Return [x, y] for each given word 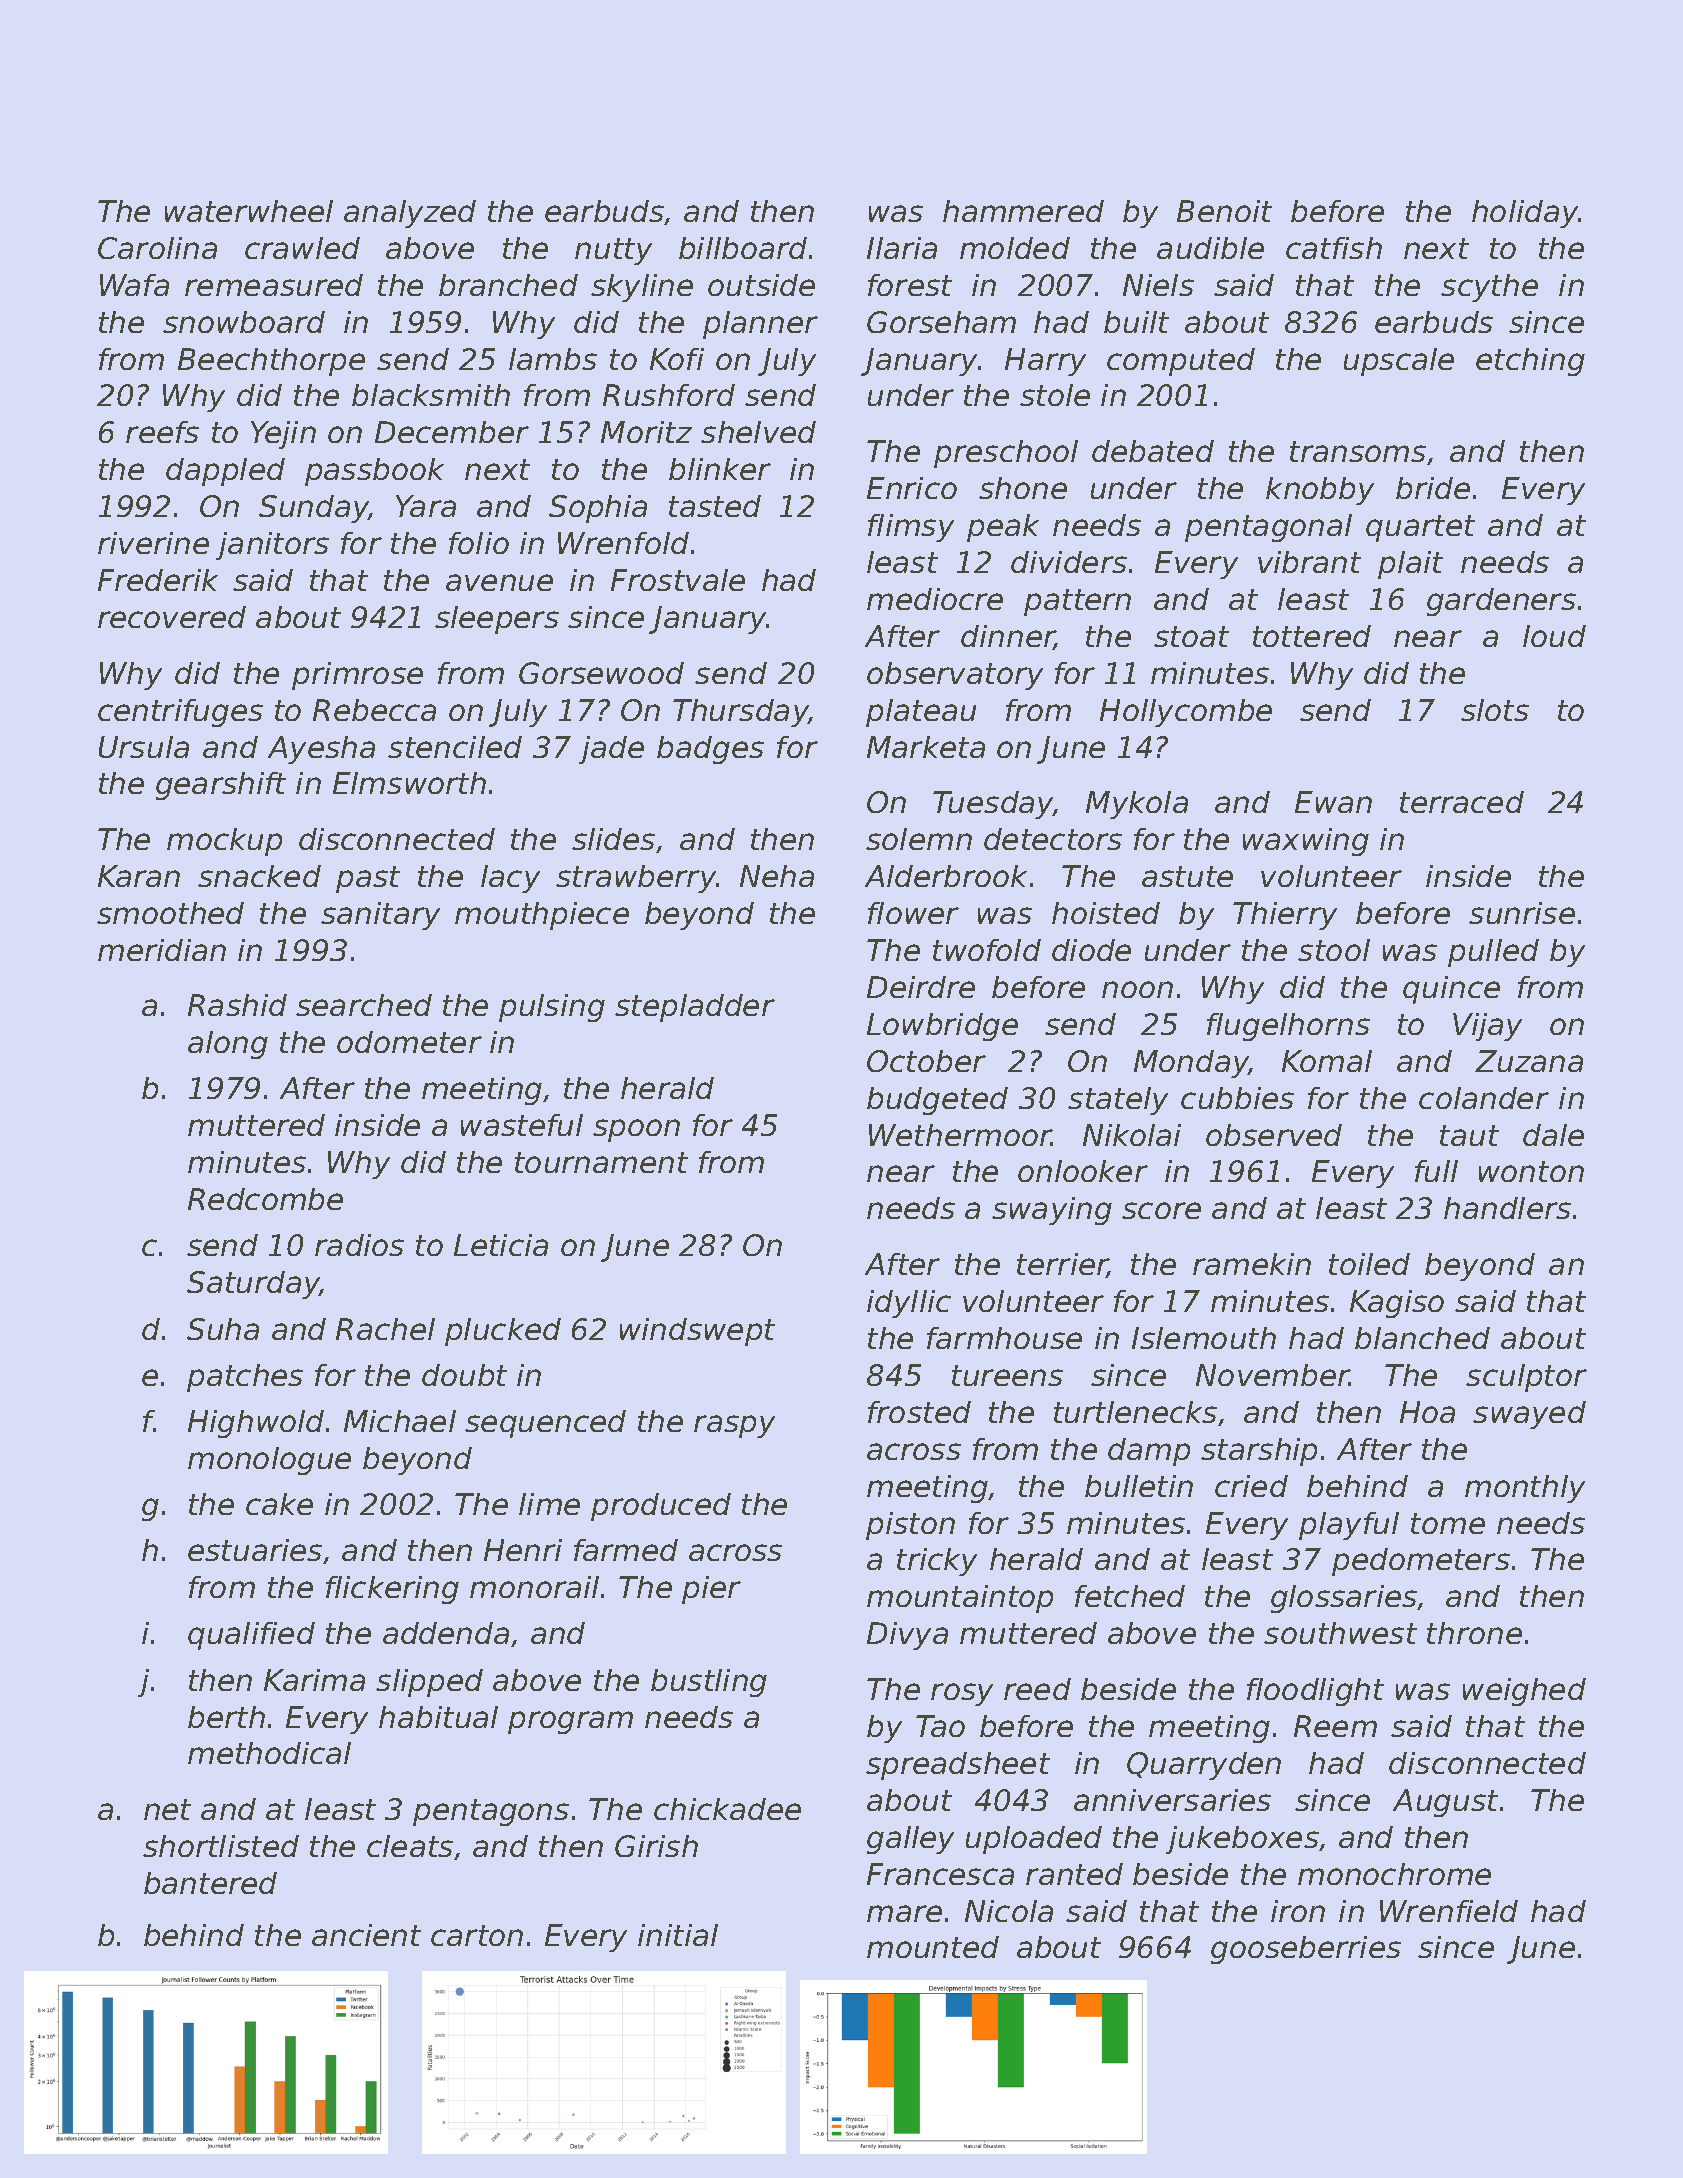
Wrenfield [1449, 1911]
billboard [743, 248]
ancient [366, 1935]
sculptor [1526, 1378]
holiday [1525, 214]
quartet [1420, 528]
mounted [933, 1947]
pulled [1493, 953]
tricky [937, 1562]
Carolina [157, 248]
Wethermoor [960, 1135]
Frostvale [678, 580]
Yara [426, 506]
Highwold [256, 1424]
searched [364, 1005]
